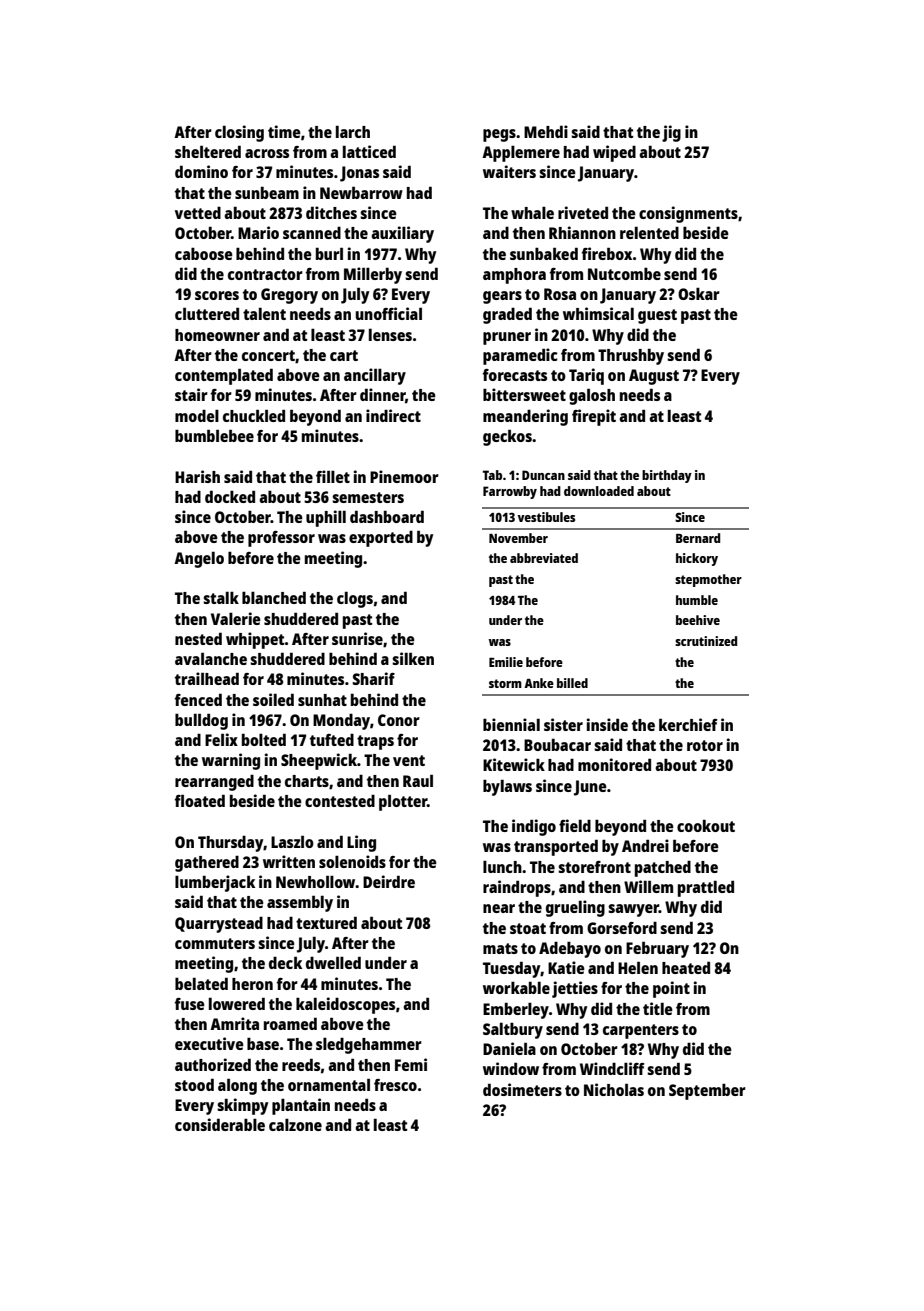 The height and width of the page is (1311, 924). I want to click on Emilie, so click(506, 662).
